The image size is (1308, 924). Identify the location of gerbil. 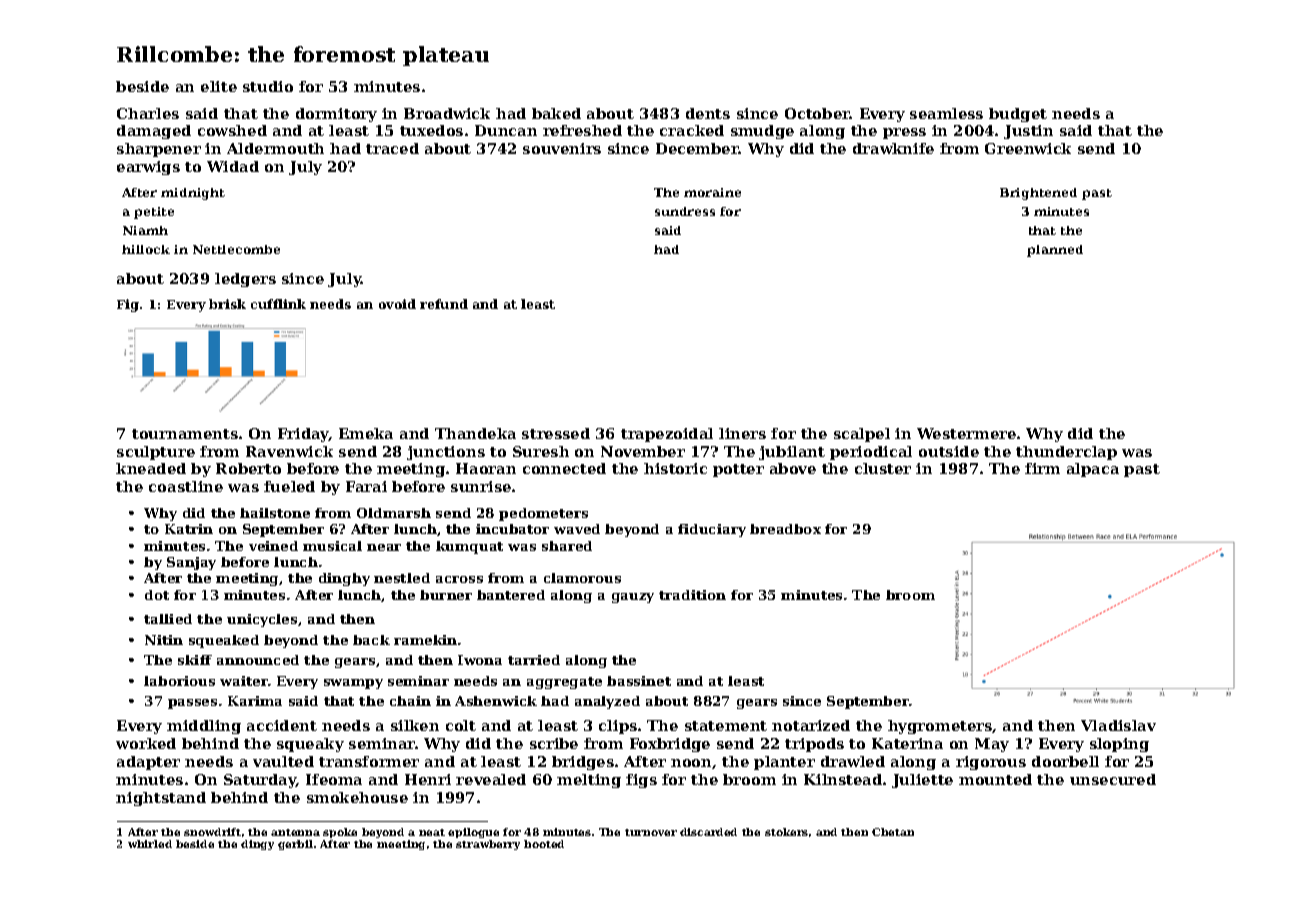
(295, 845).
